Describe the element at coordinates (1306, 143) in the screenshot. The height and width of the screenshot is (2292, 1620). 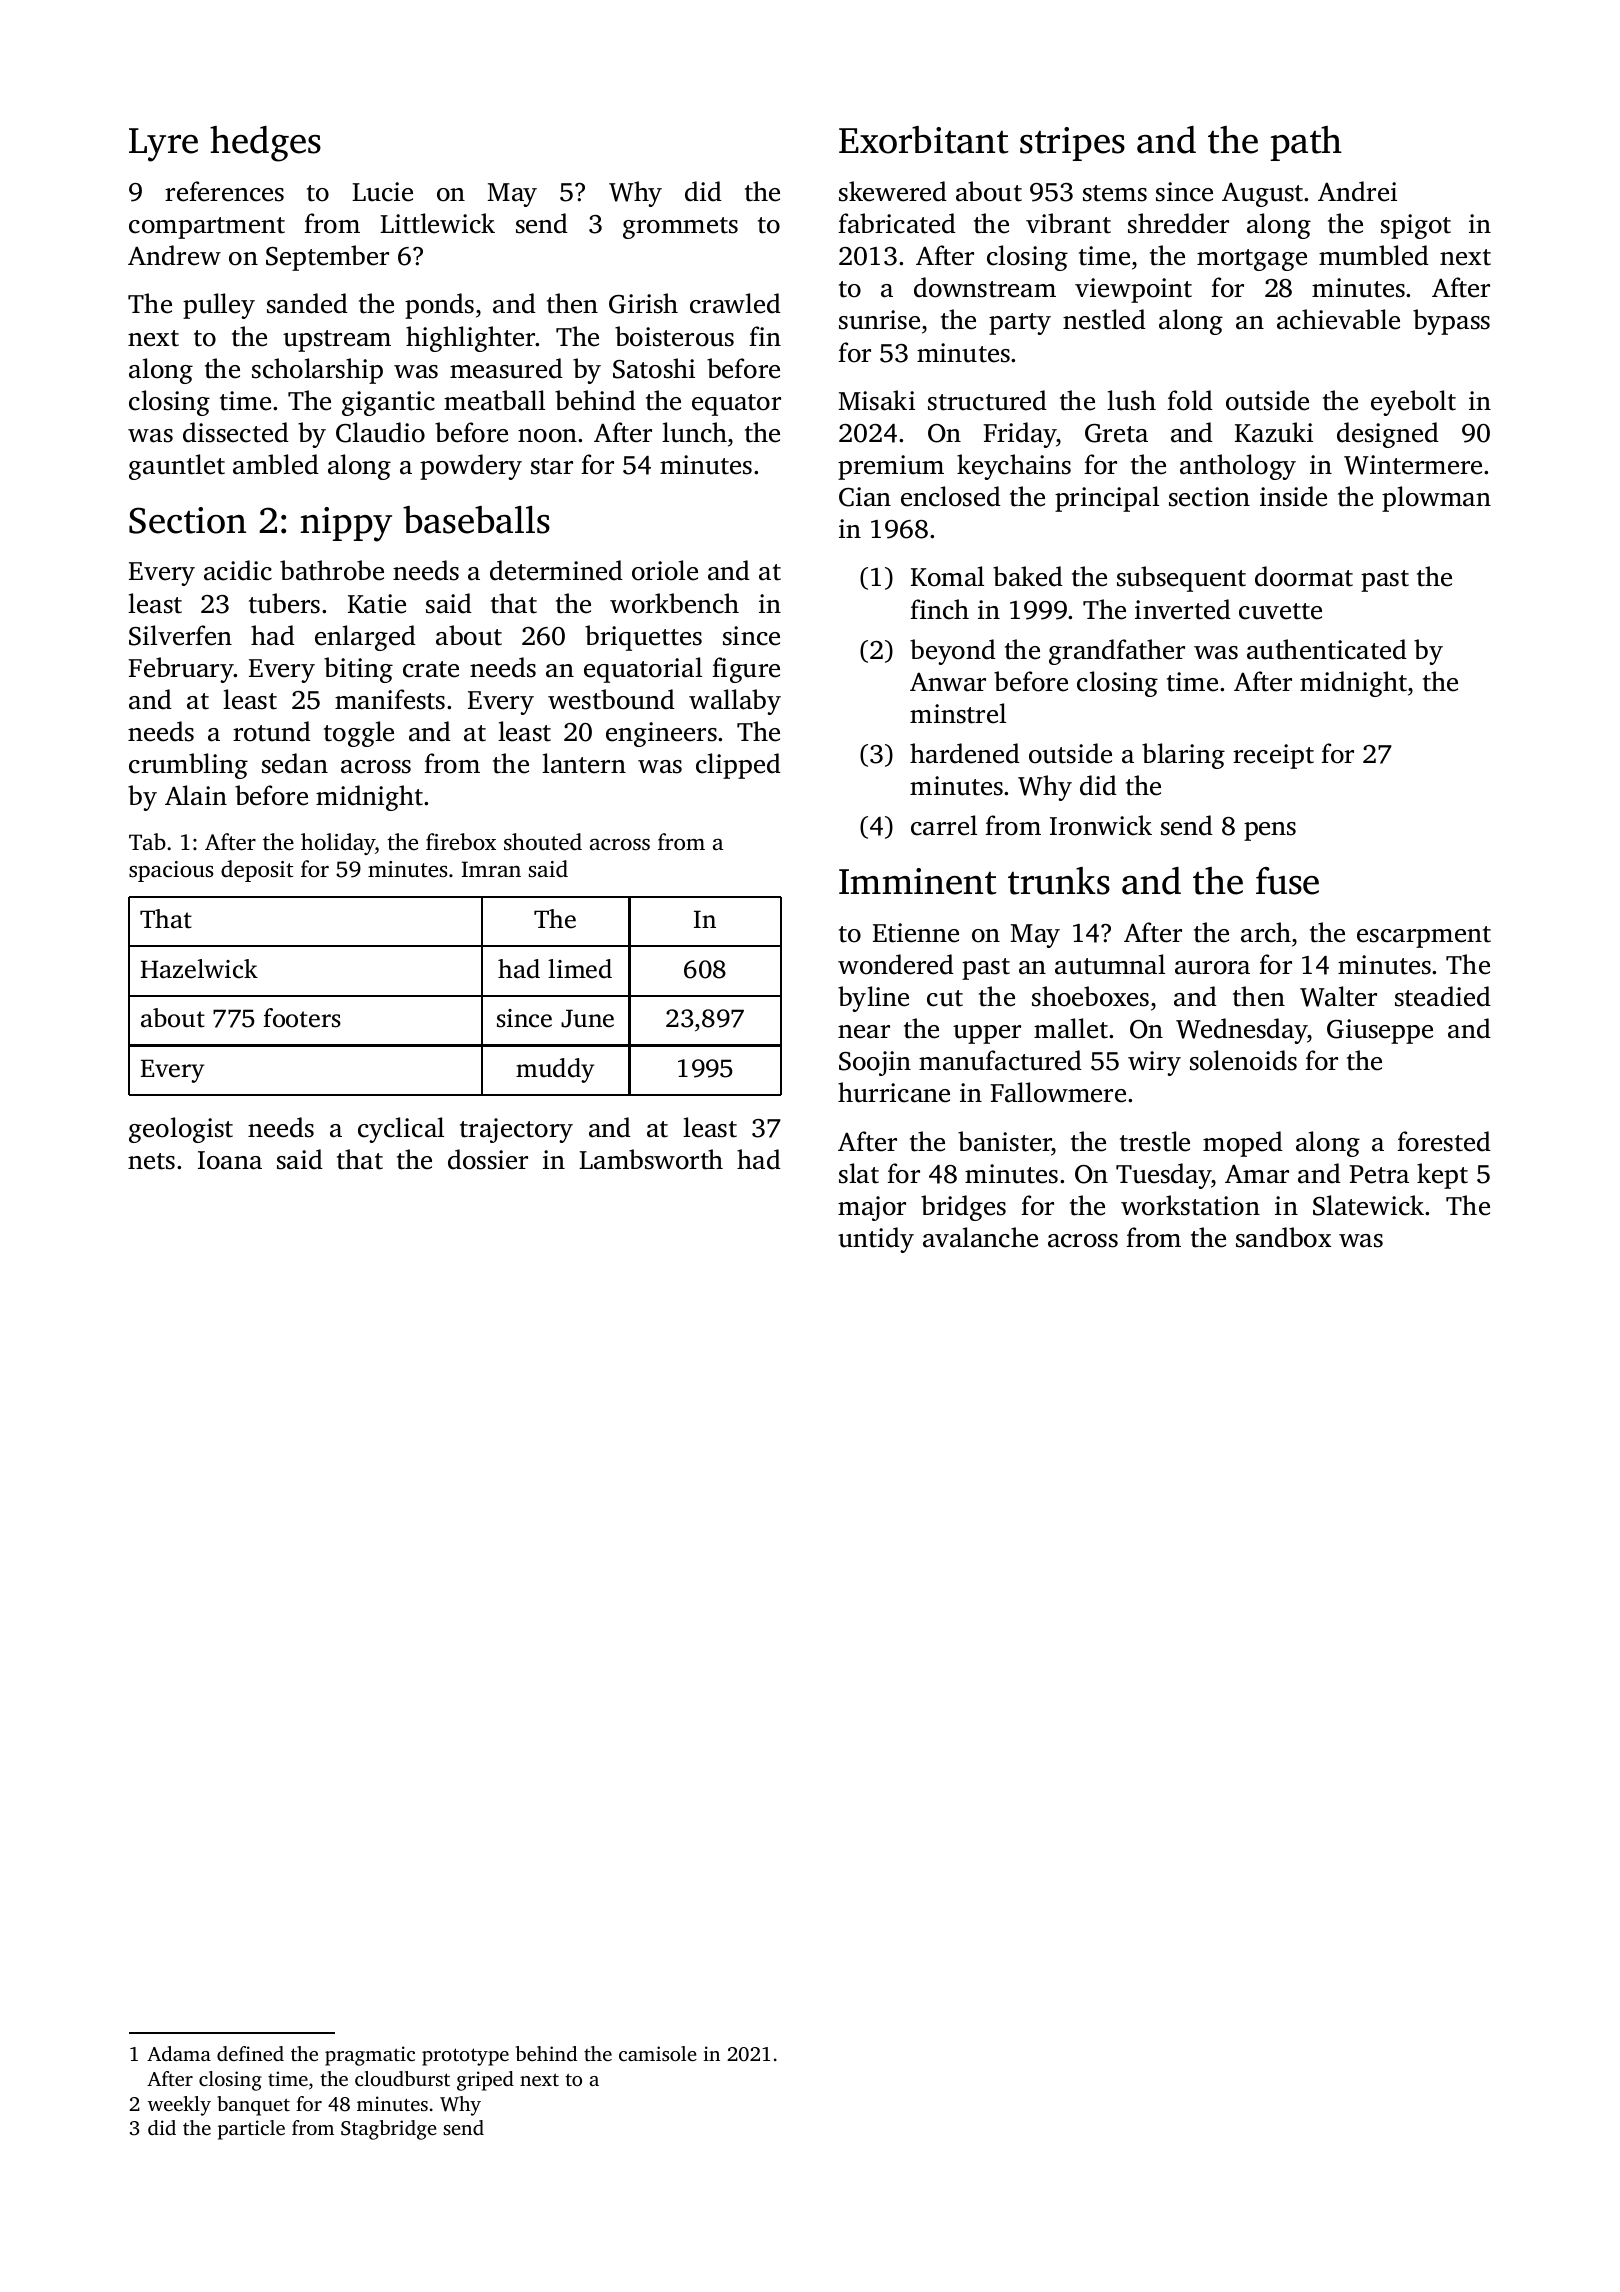
I see `path` at that location.
